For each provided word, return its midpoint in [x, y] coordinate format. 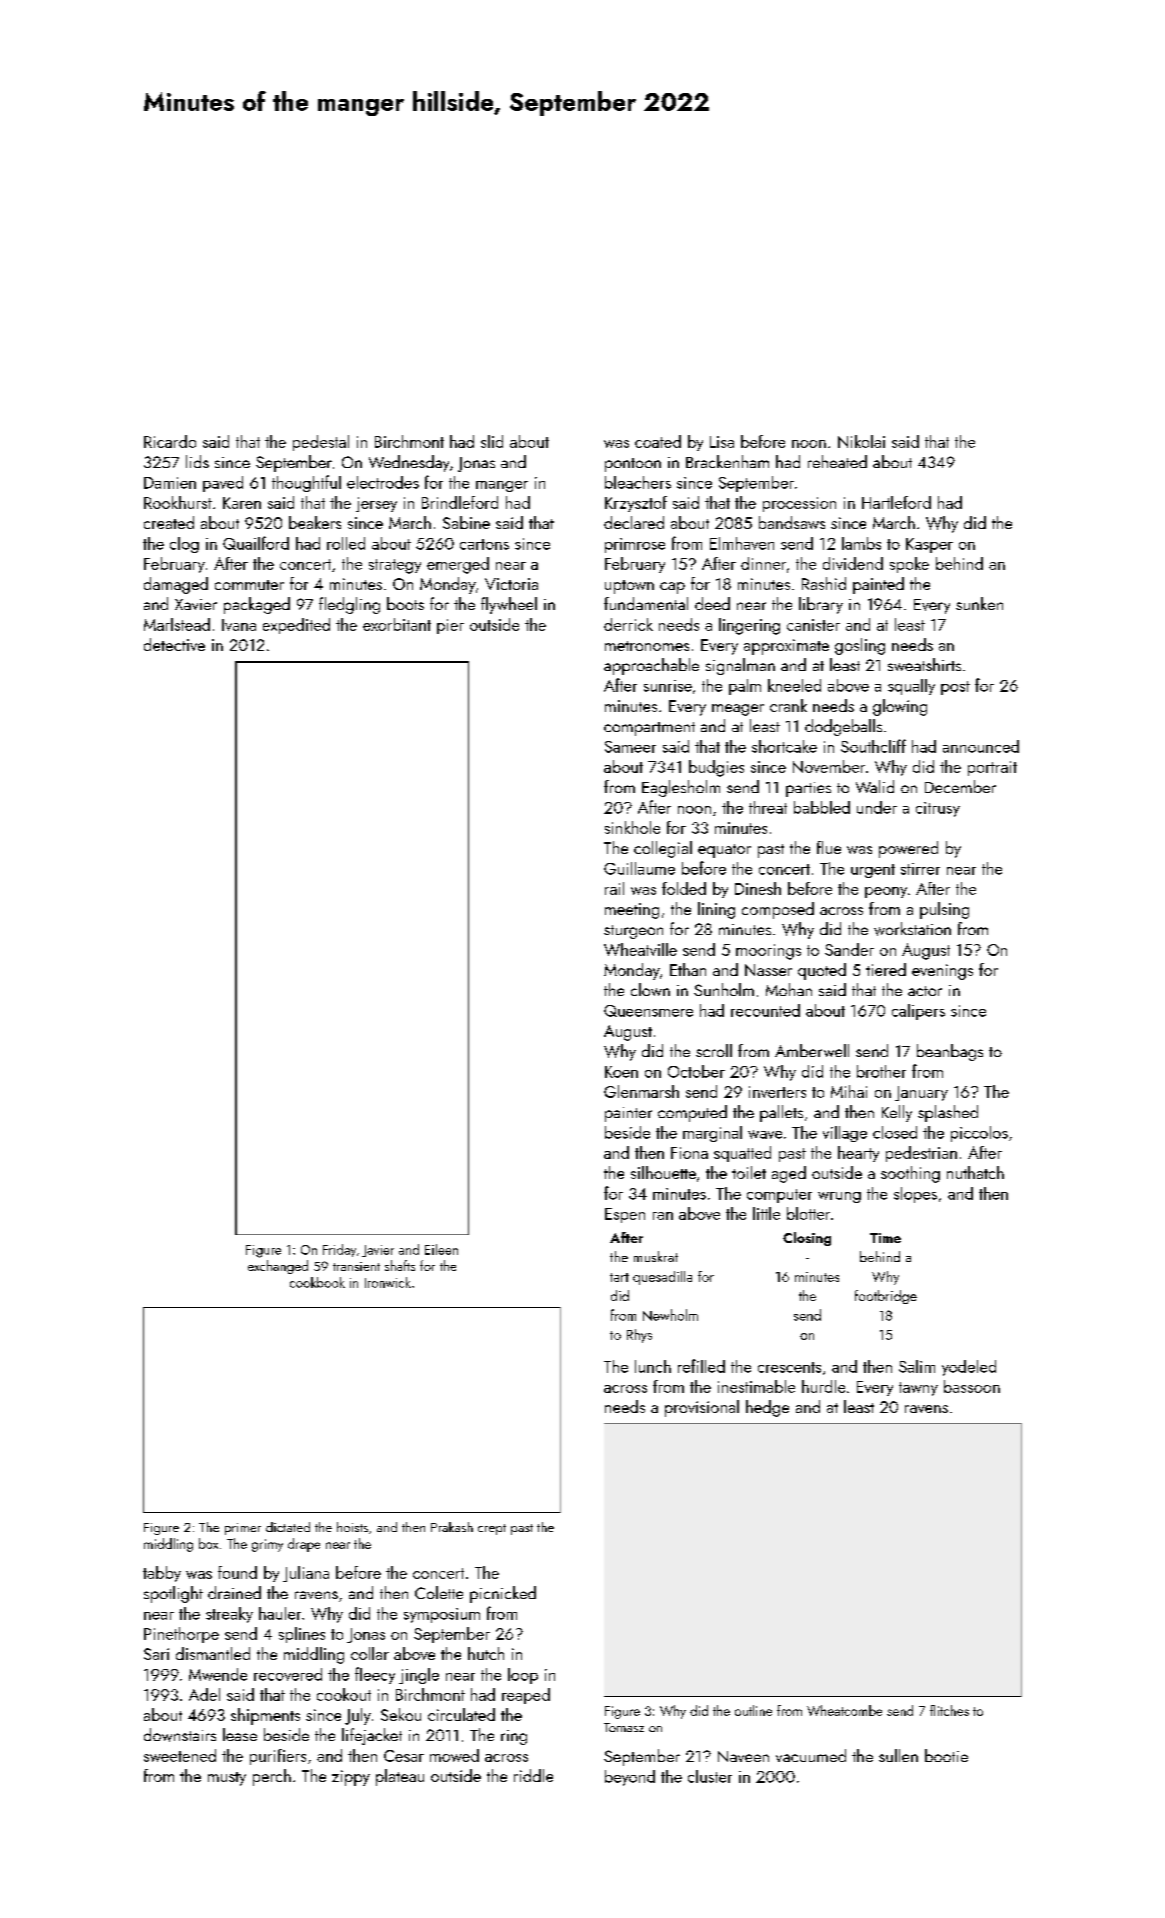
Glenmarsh [641, 1091]
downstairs [180, 1735]
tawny [918, 1389]
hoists [352, 1527]
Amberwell [812, 1050]
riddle [533, 1775]
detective [174, 644]
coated [658, 441]
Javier [378, 1251]
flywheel [509, 605]
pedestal [321, 443]
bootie [946, 1755]
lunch [653, 1366]
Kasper [929, 545]
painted [878, 585]
